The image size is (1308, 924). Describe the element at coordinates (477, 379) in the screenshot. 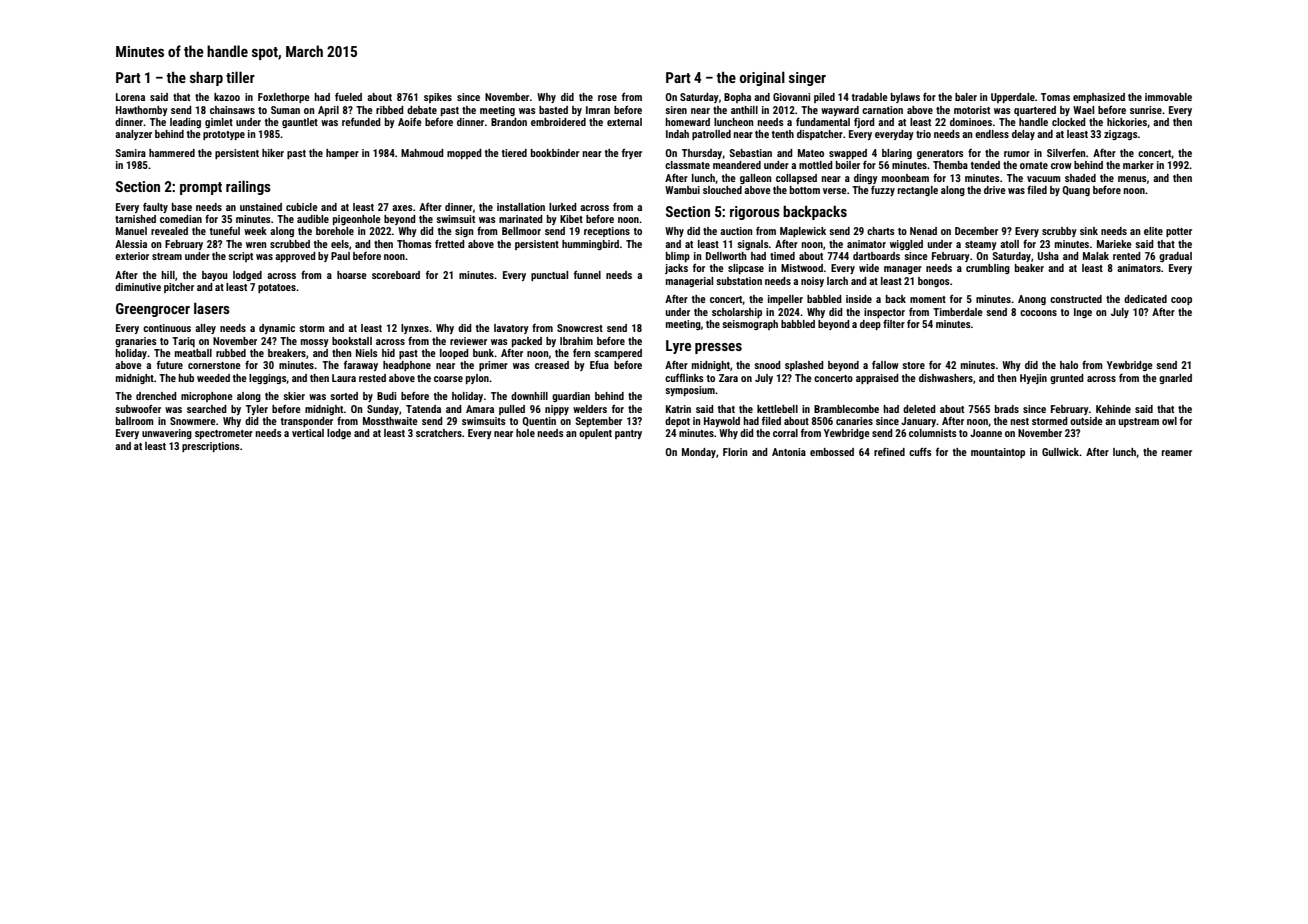

I see `pylon` at that location.
